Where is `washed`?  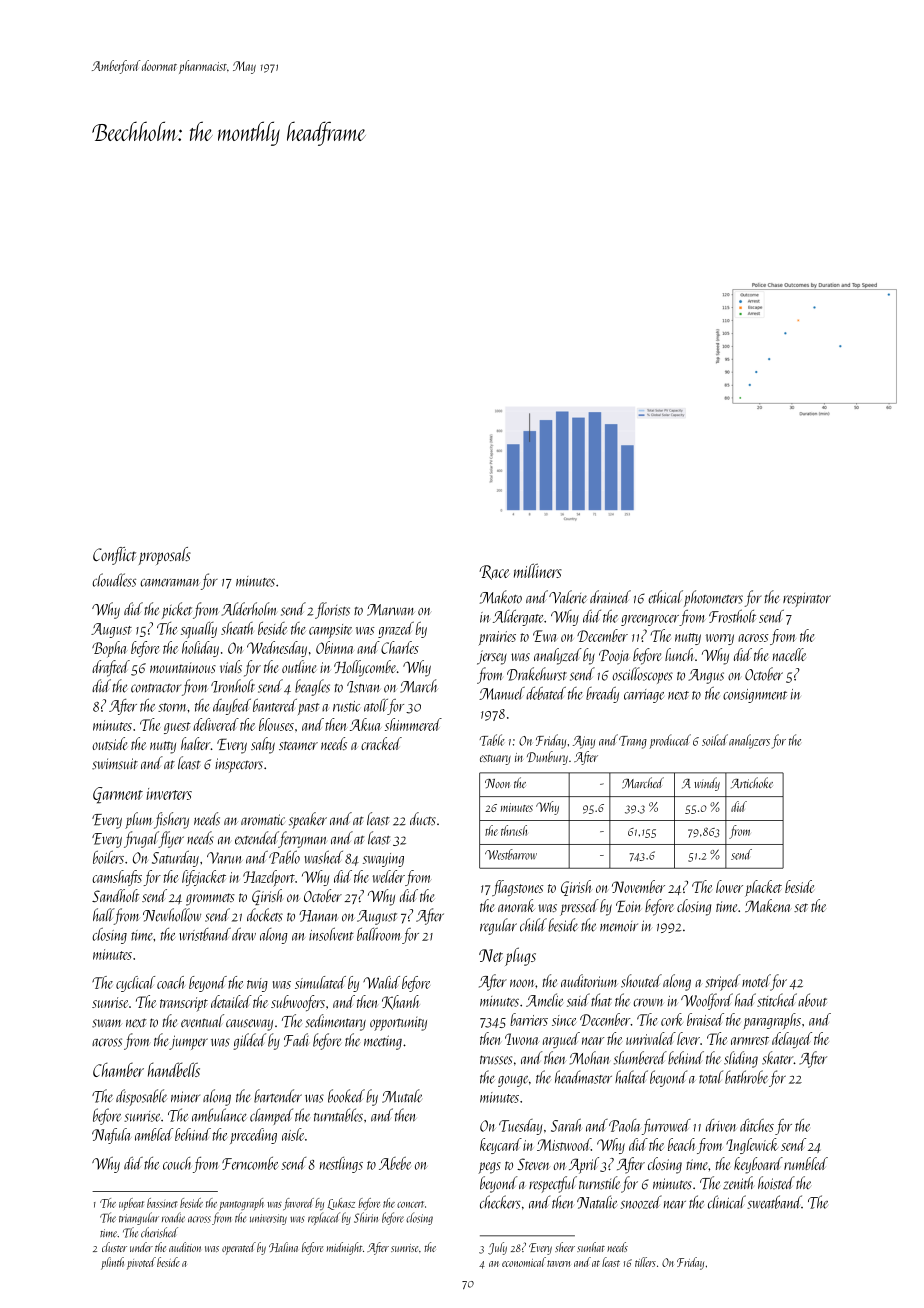 washed is located at coordinates (324, 857).
